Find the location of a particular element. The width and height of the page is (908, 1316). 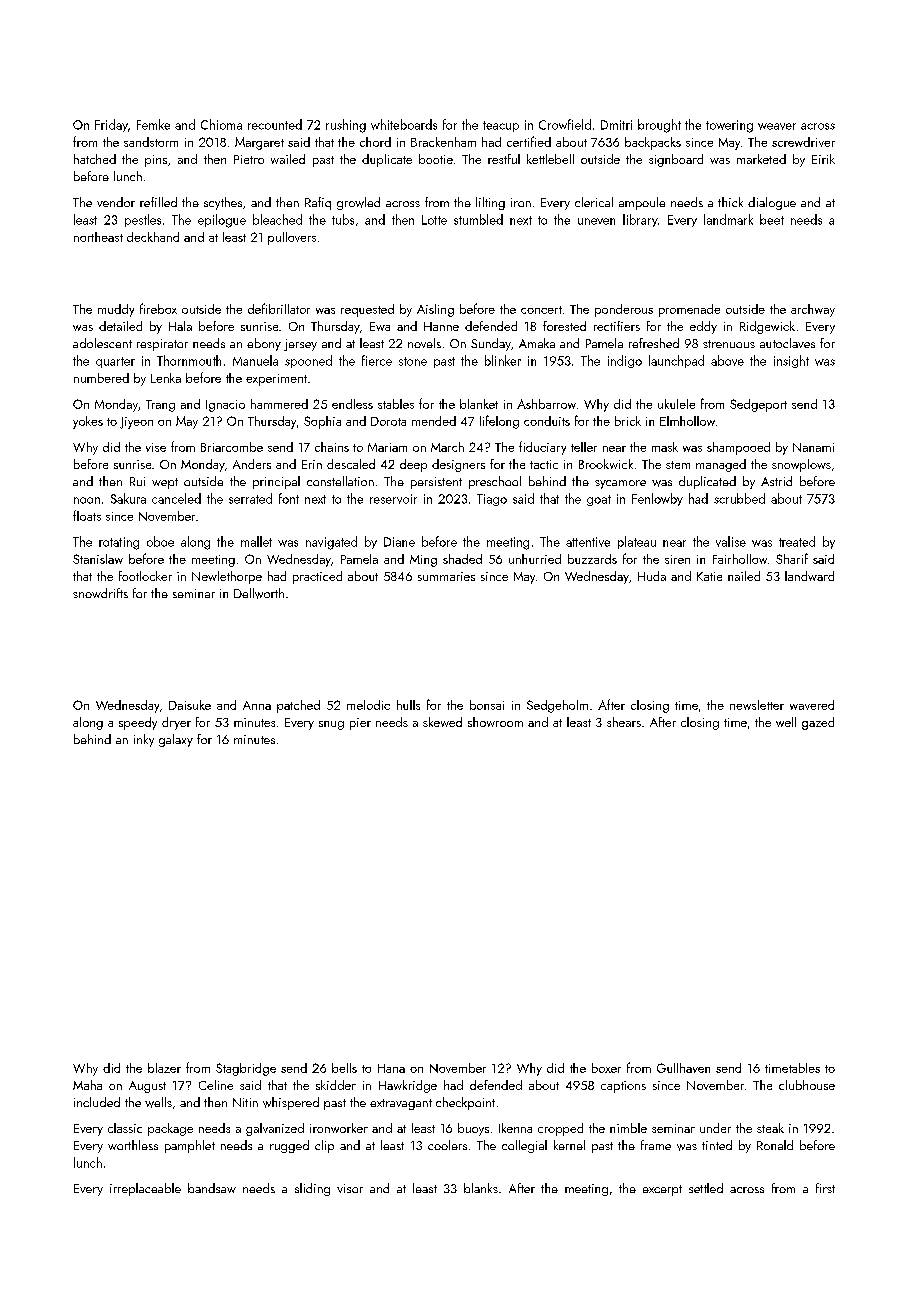

worthless is located at coordinates (133, 1145).
